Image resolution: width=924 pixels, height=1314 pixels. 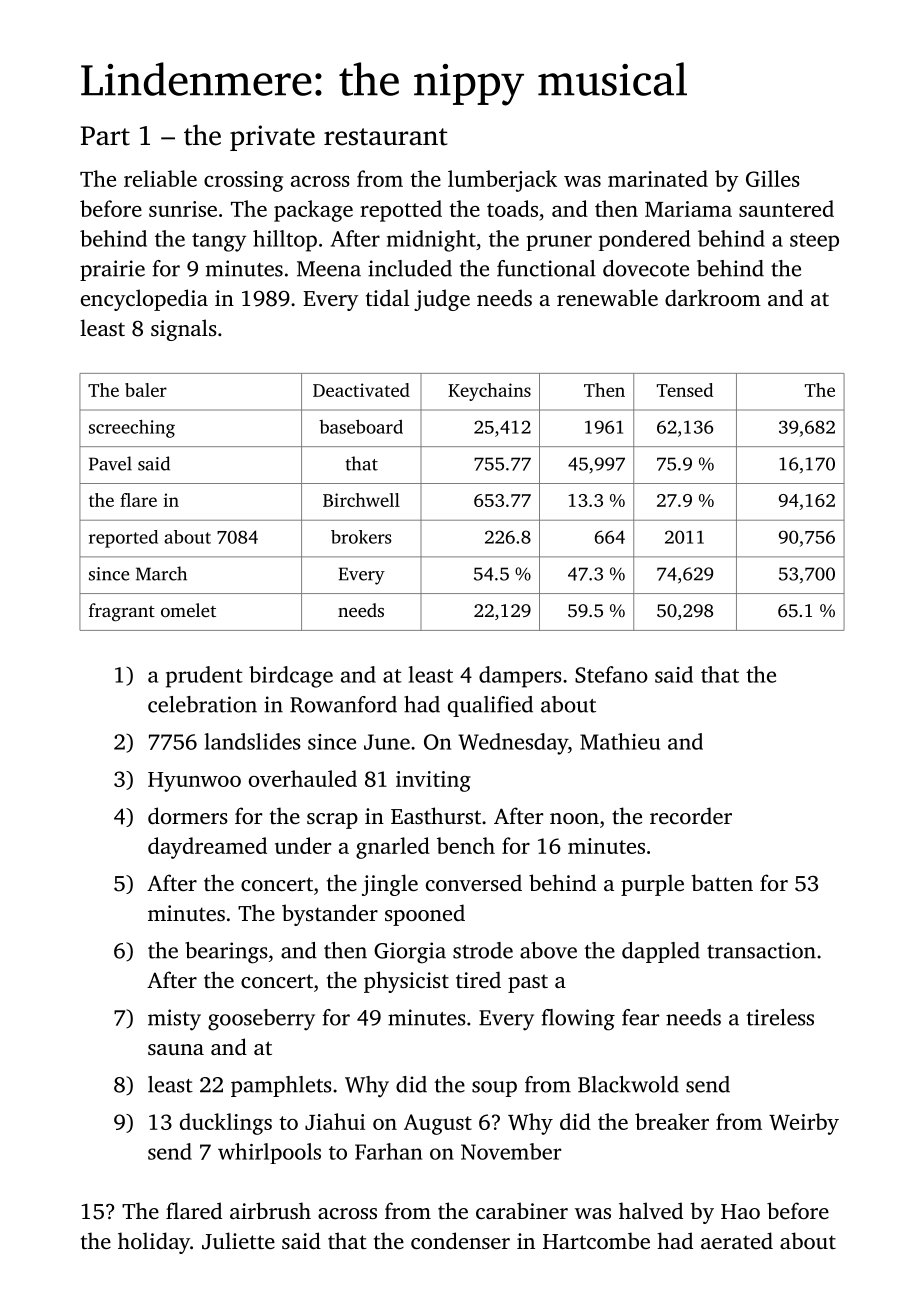 I want to click on March, so click(x=161, y=573).
